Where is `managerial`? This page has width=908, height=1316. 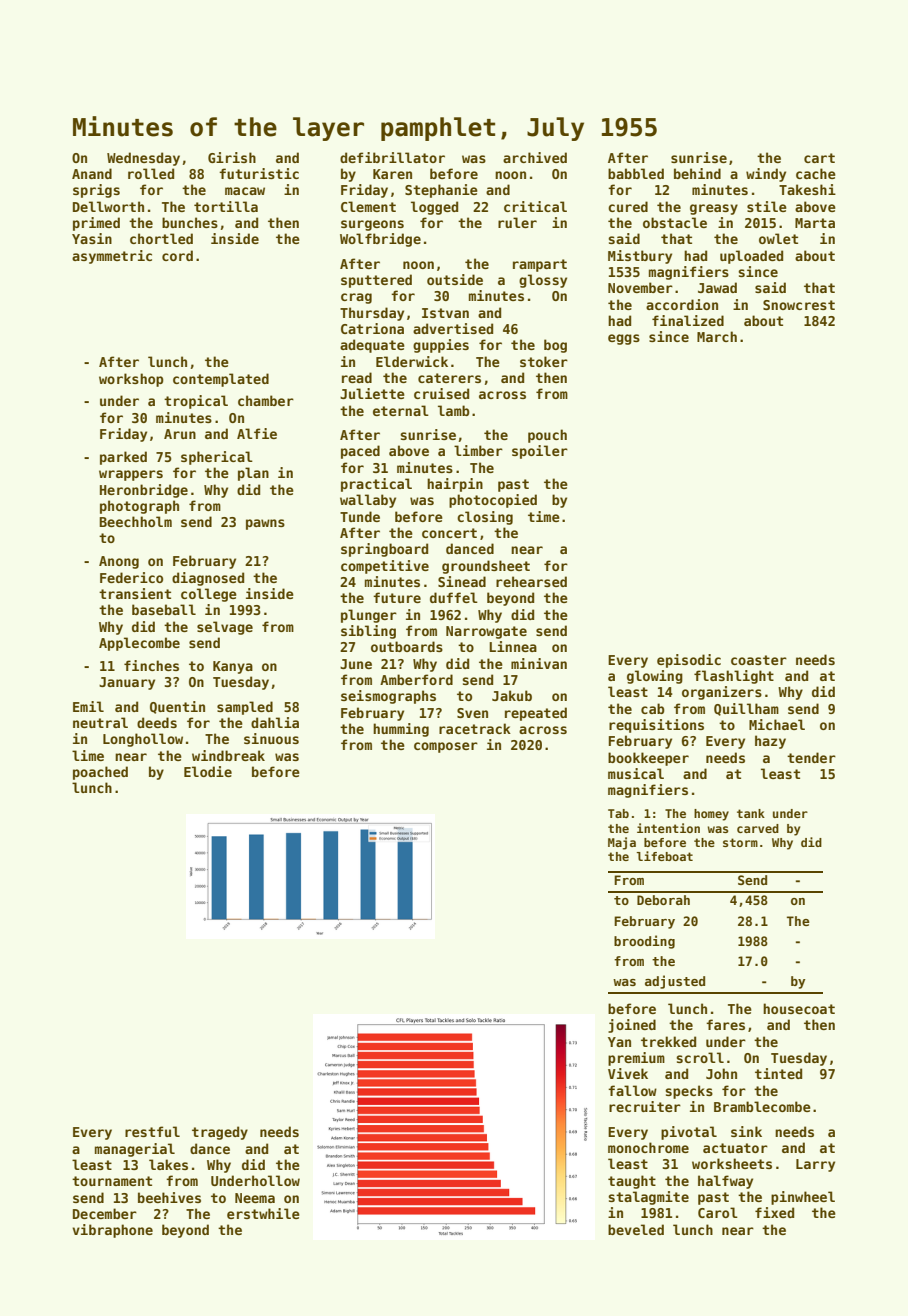
managerial is located at coordinates (135, 1150).
